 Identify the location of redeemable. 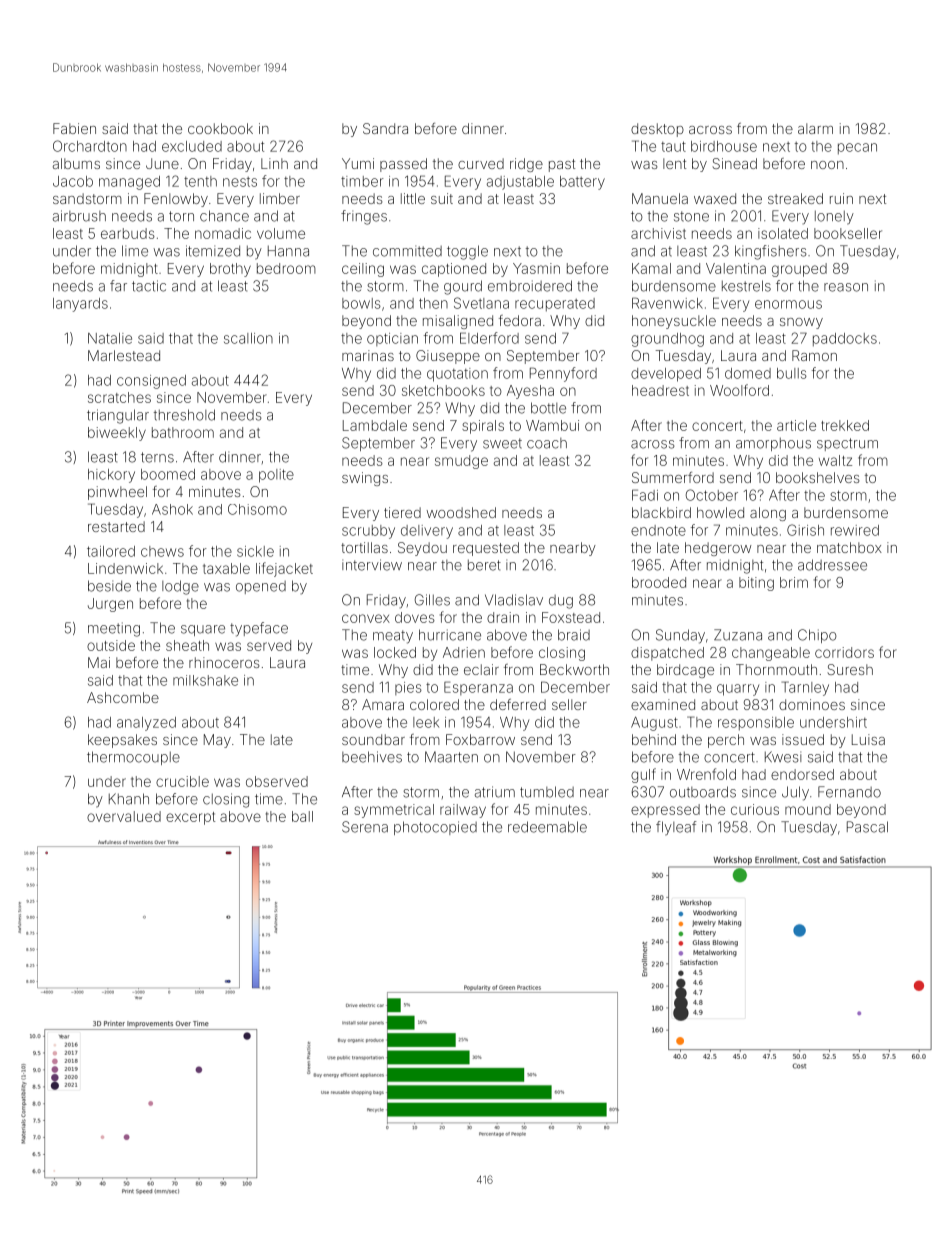
(547, 827).
